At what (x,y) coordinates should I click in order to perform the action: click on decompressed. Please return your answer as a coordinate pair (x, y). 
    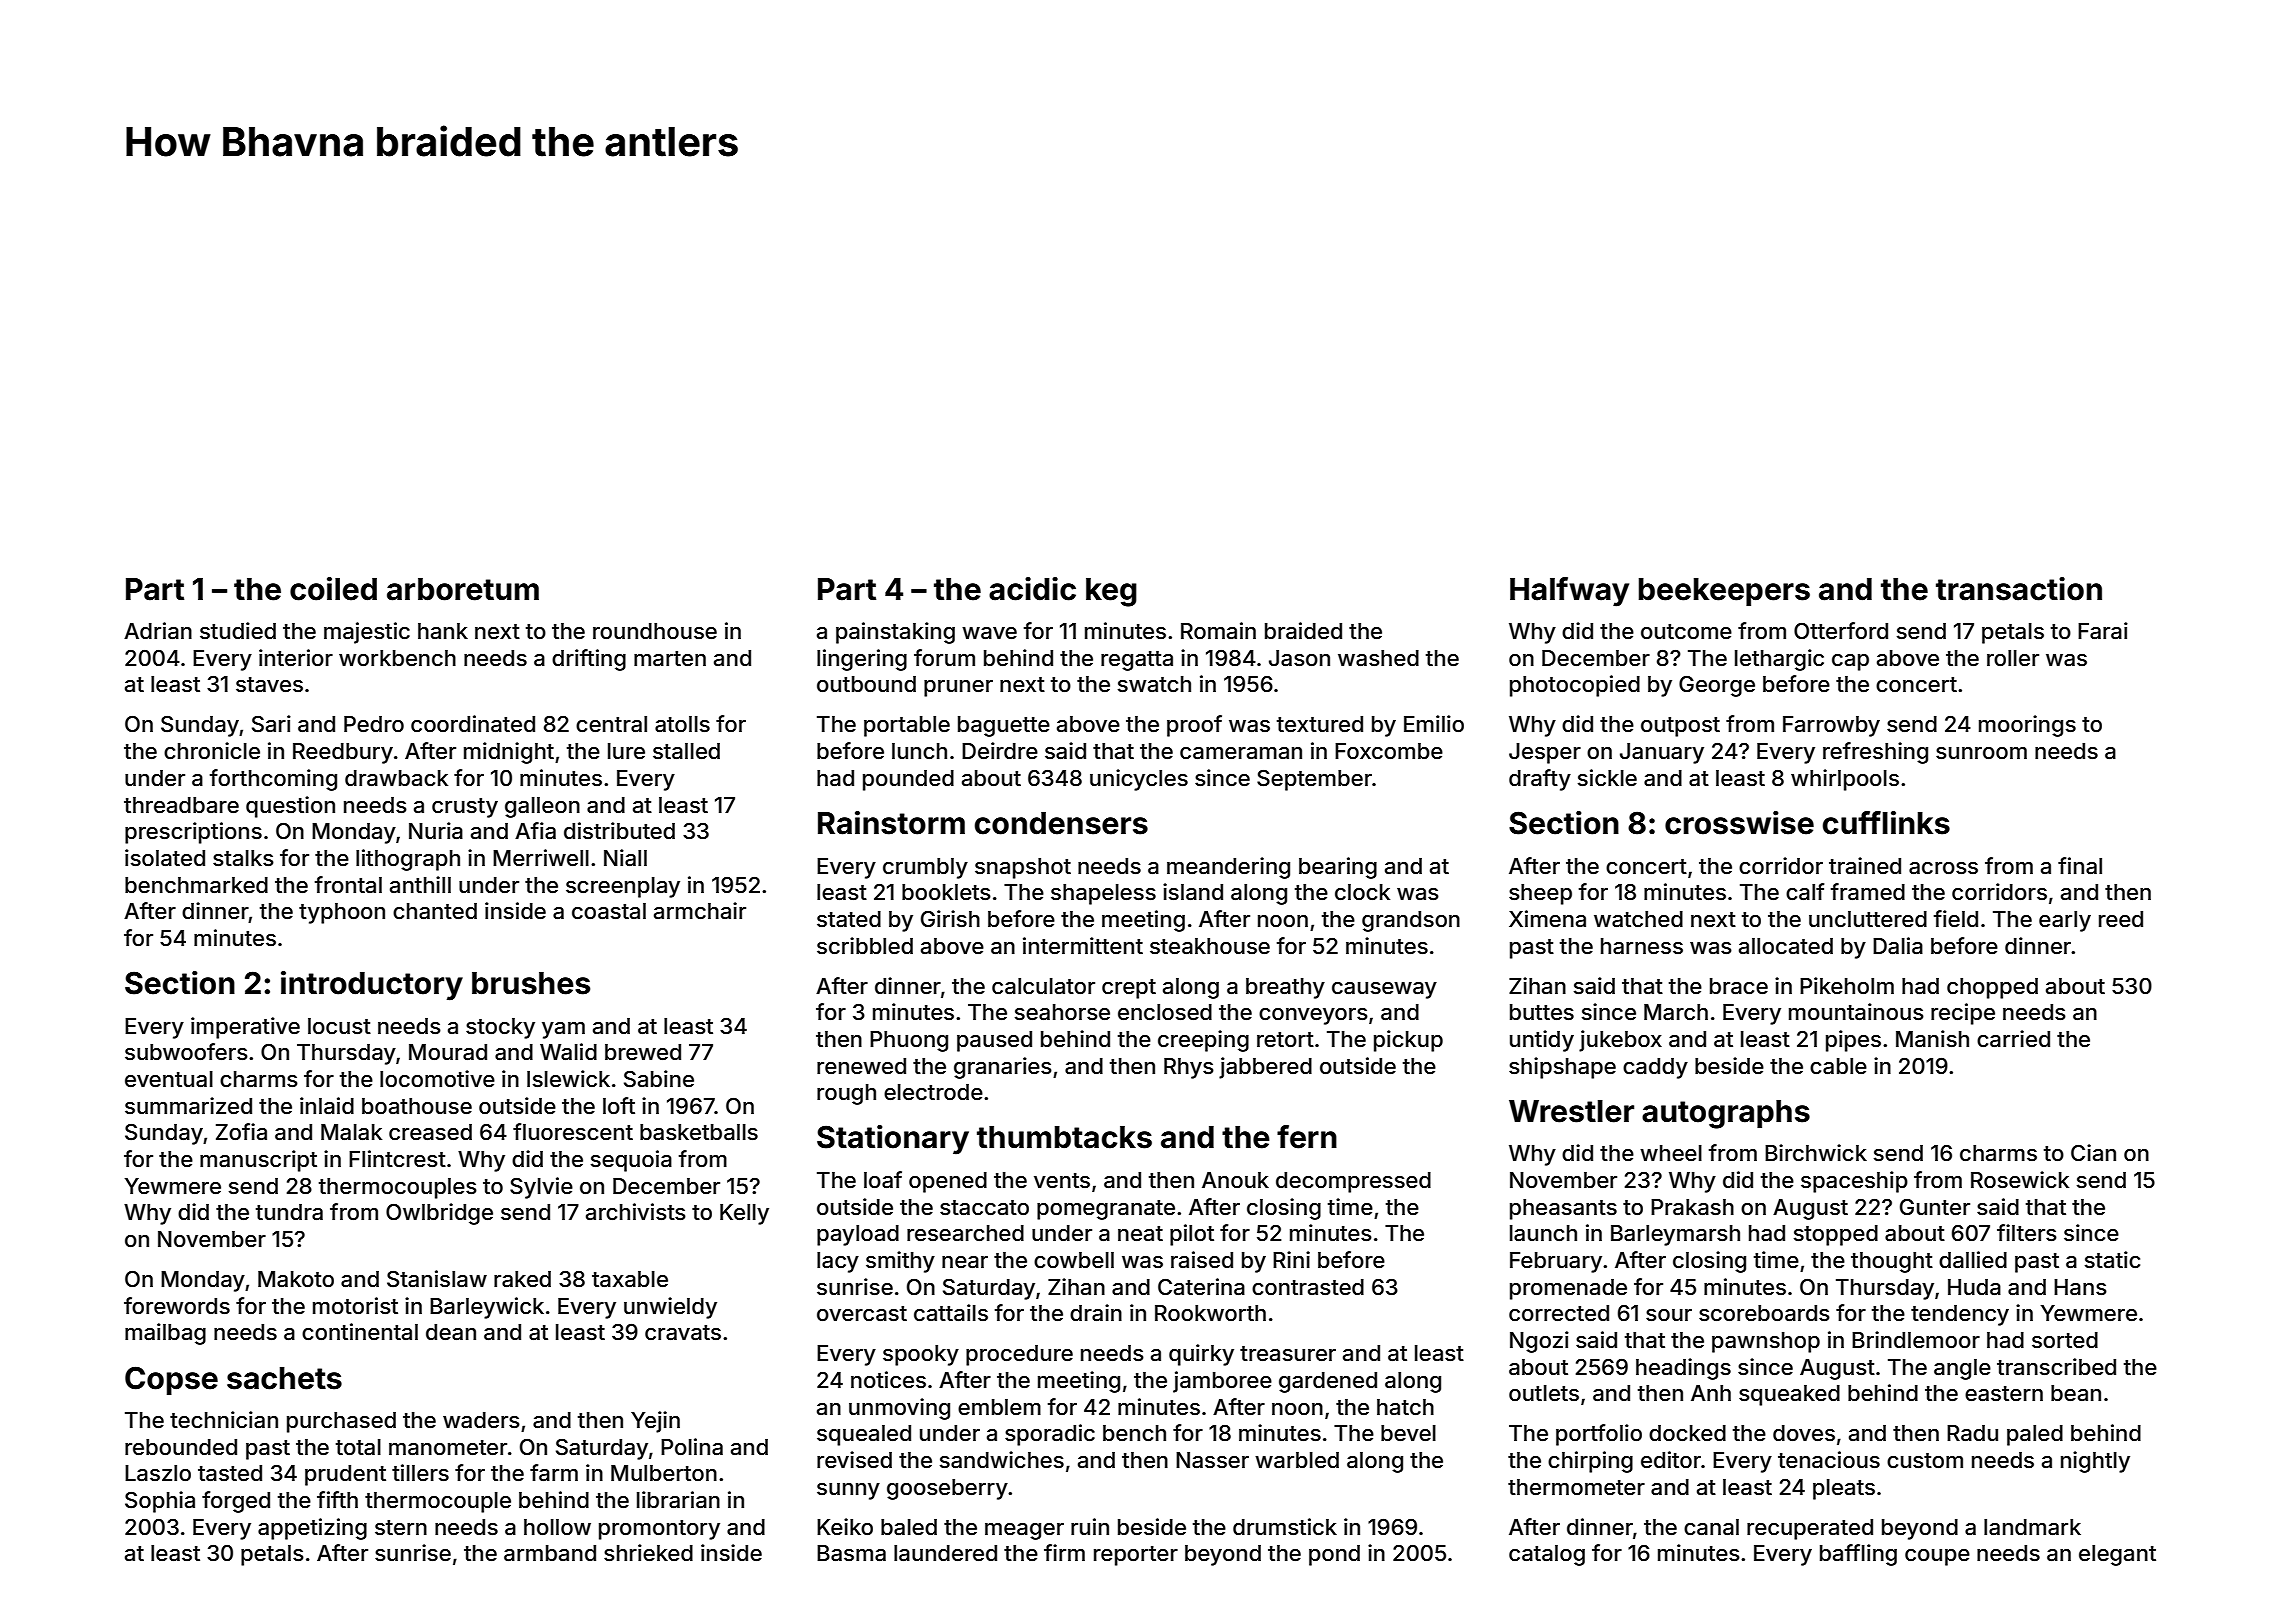
    Looking at the image, I should click on (1353, 1182).
